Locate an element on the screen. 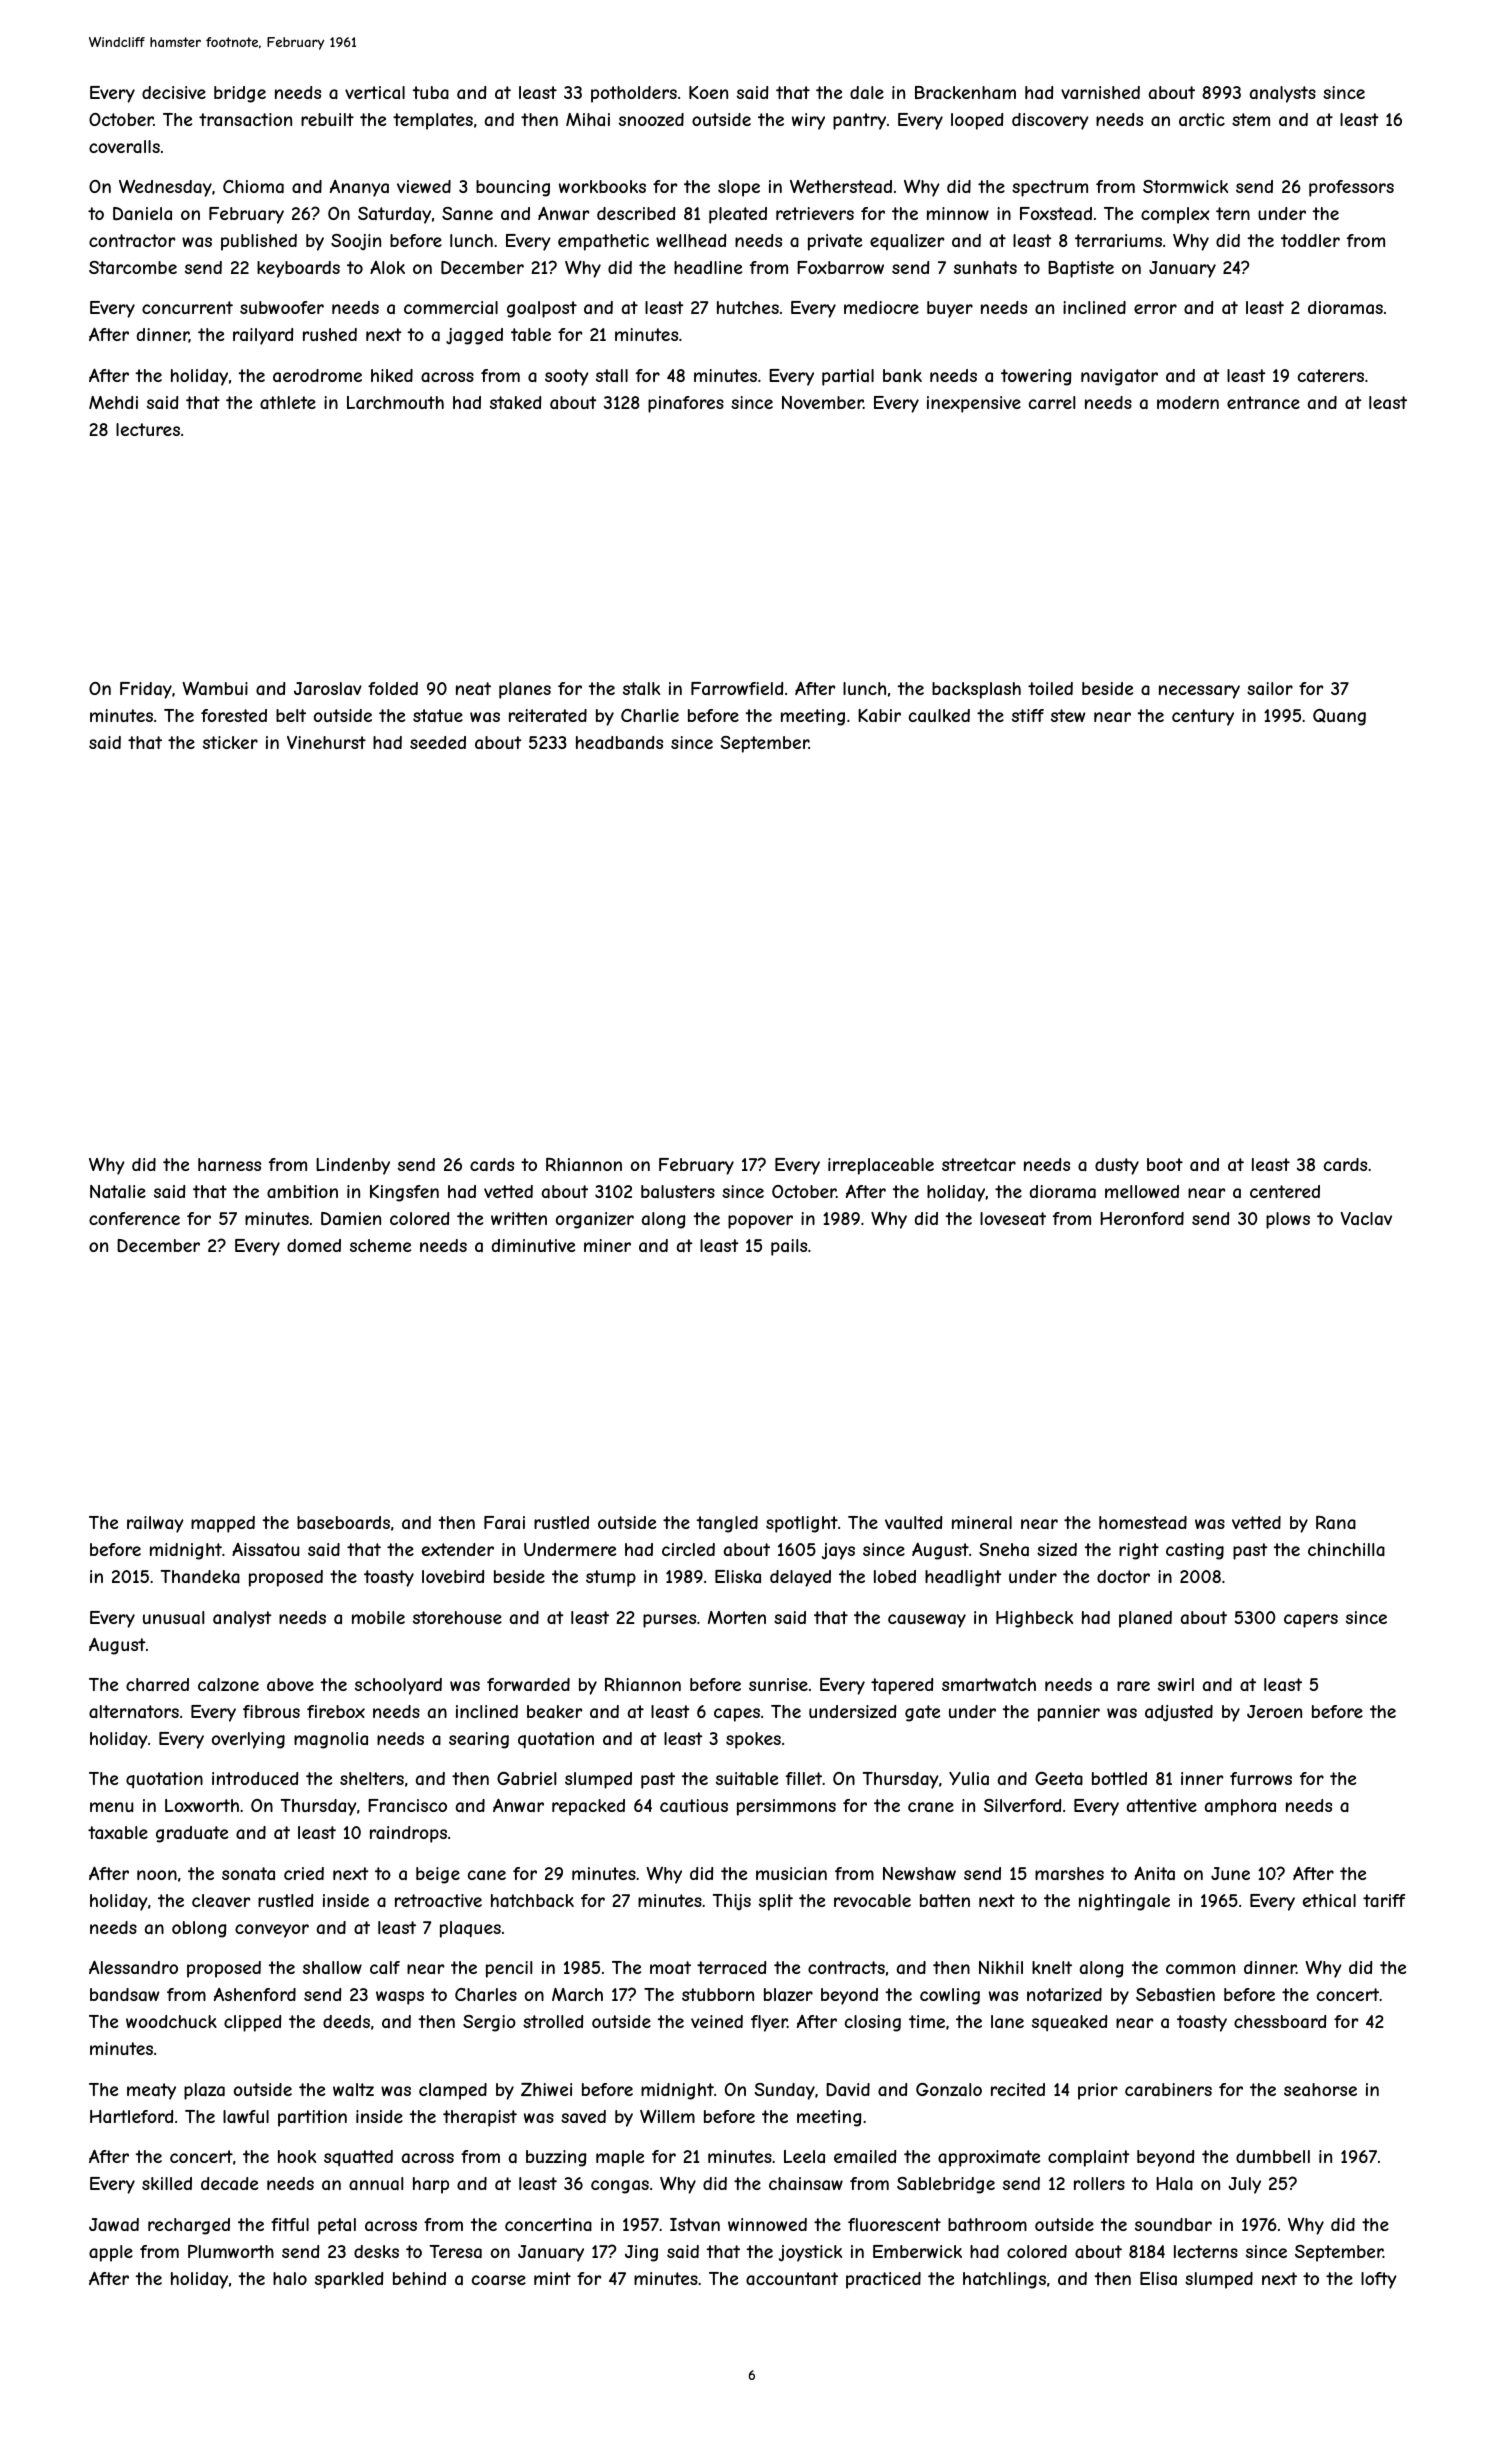  Natalie is located at coordinates (118, 1191).
